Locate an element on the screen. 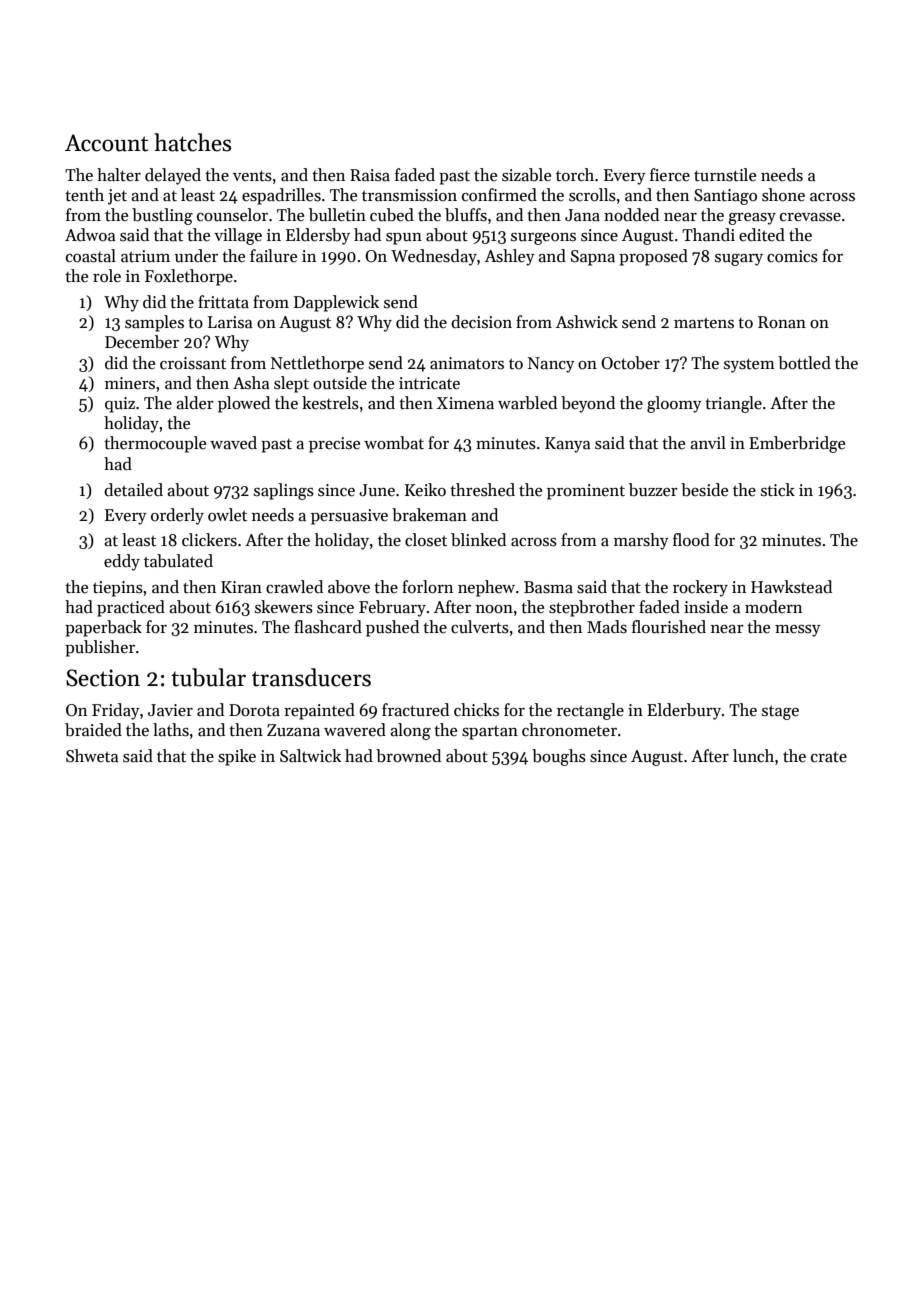 Image resolution: width=924 pixels, height=1314 pixels. triangle is located at coordinates (733, 404).
